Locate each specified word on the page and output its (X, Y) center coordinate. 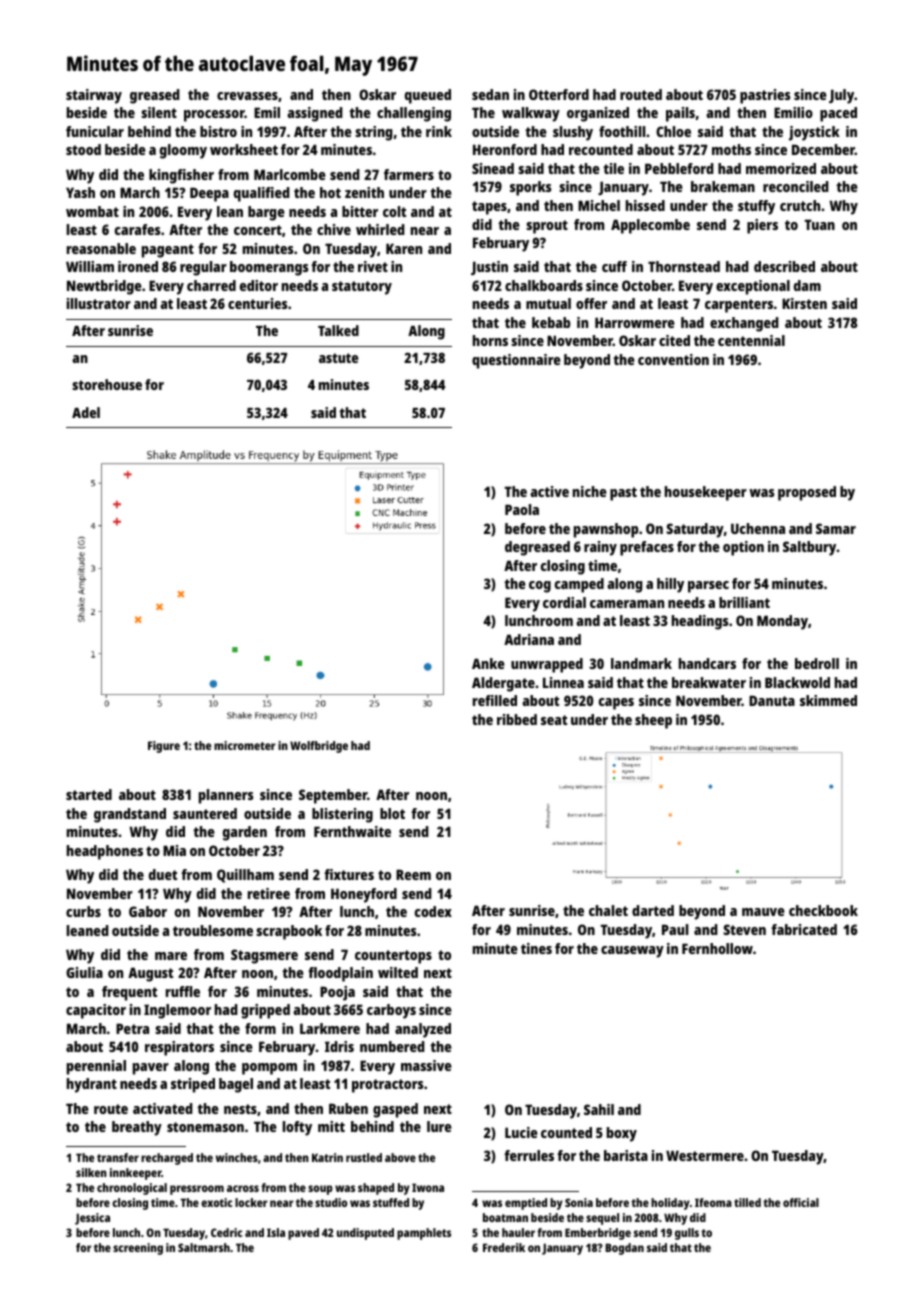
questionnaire (516, 361)
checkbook (823, 910)
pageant (168, 251)
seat (554, 720)
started (89, 794)
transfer (118, 1157)
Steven (744, 929)
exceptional (753, 287)
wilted (398, 972)
